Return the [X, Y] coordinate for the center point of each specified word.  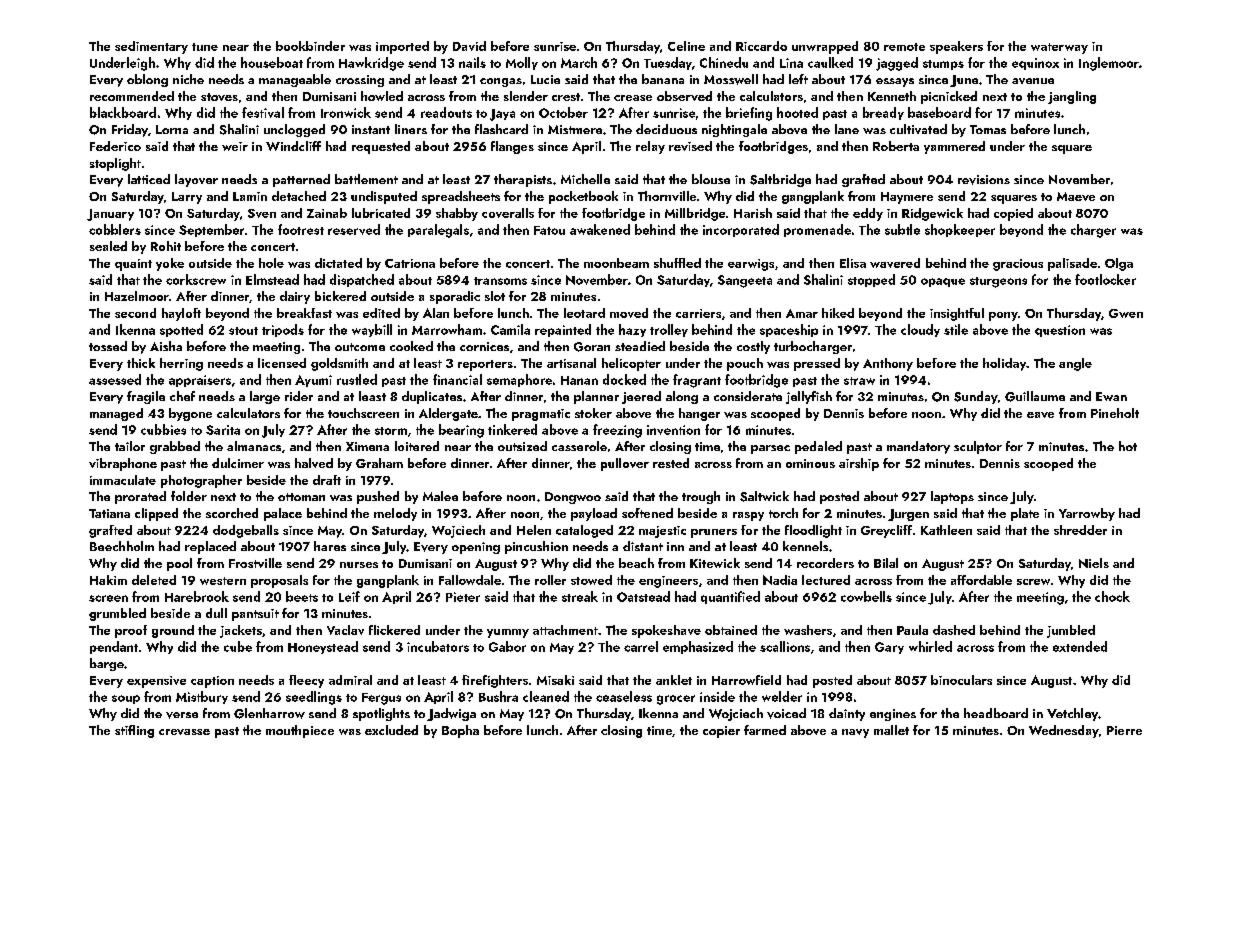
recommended [132, 96]
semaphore [519, 380]
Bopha [460, 731]
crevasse [184, 732]
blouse [711, 179]
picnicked [949, 97]
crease [633, 98]
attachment [565, 630]
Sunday [976, 397]
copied [1013, 214]
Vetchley [1072, 714]
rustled [357, 379]
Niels [1094, 563]
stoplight [115, 164]
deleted [154, 580]
